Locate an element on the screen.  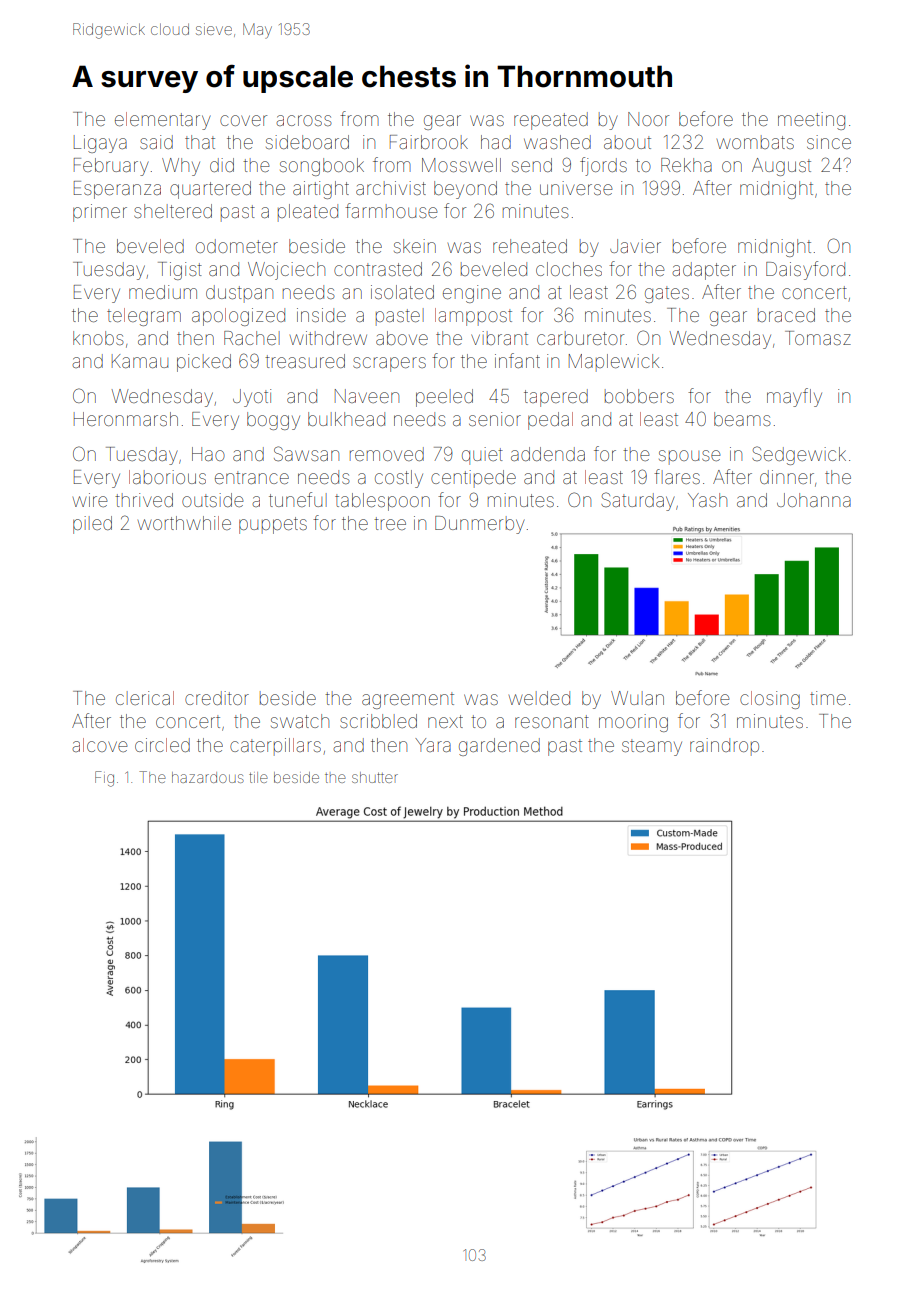
tile is located at coordinates (258, 777).
